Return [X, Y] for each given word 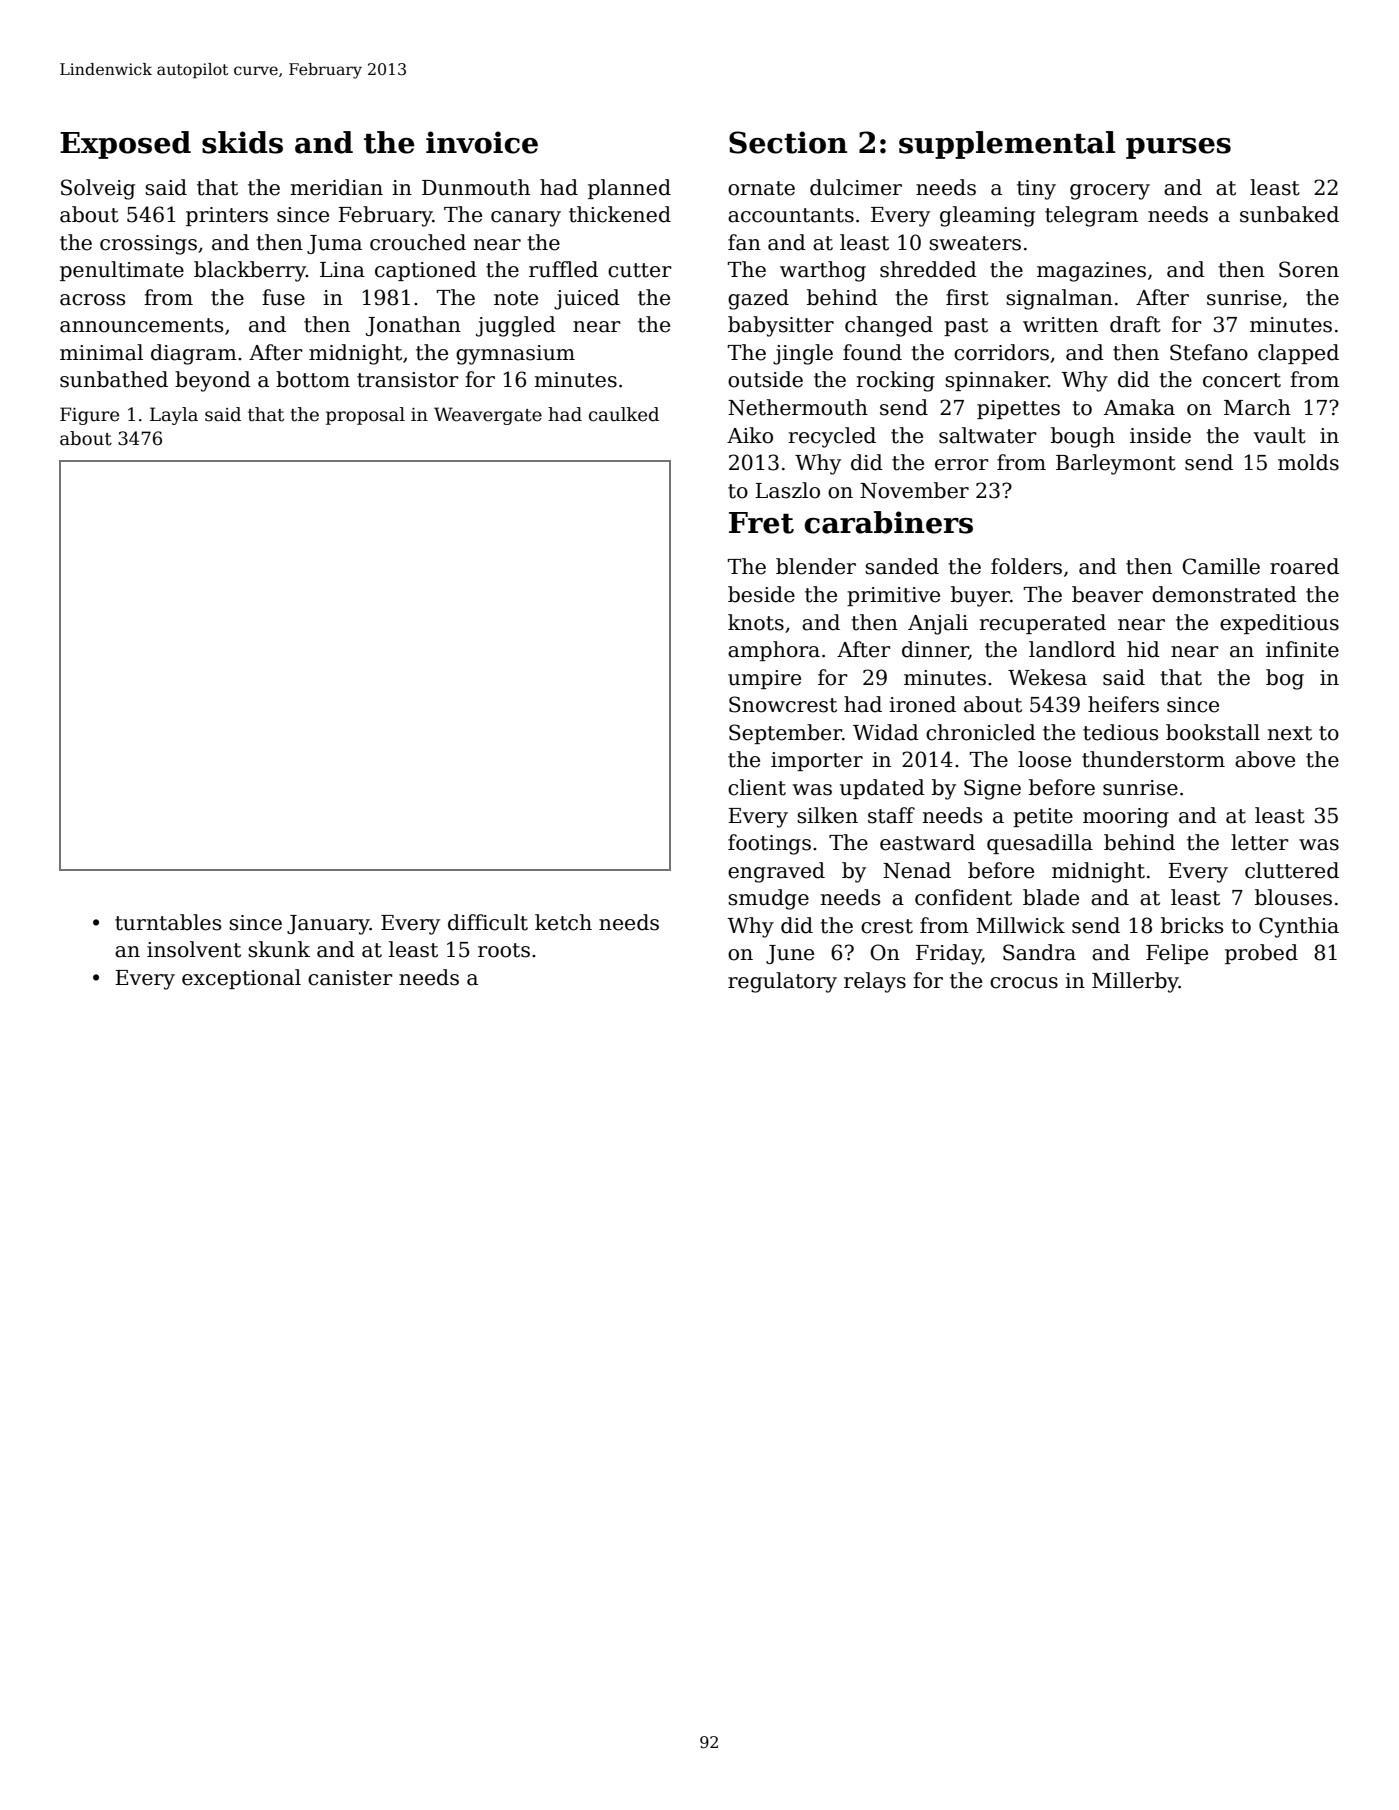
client [757, 787]
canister [350, 978]
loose [1044, 759]
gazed [758, 299]
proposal [365, 416]
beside [761, 594]
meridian [337, 187]
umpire [764, 679]
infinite [1302, 649]
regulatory [782, 982]
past [966, 327]
